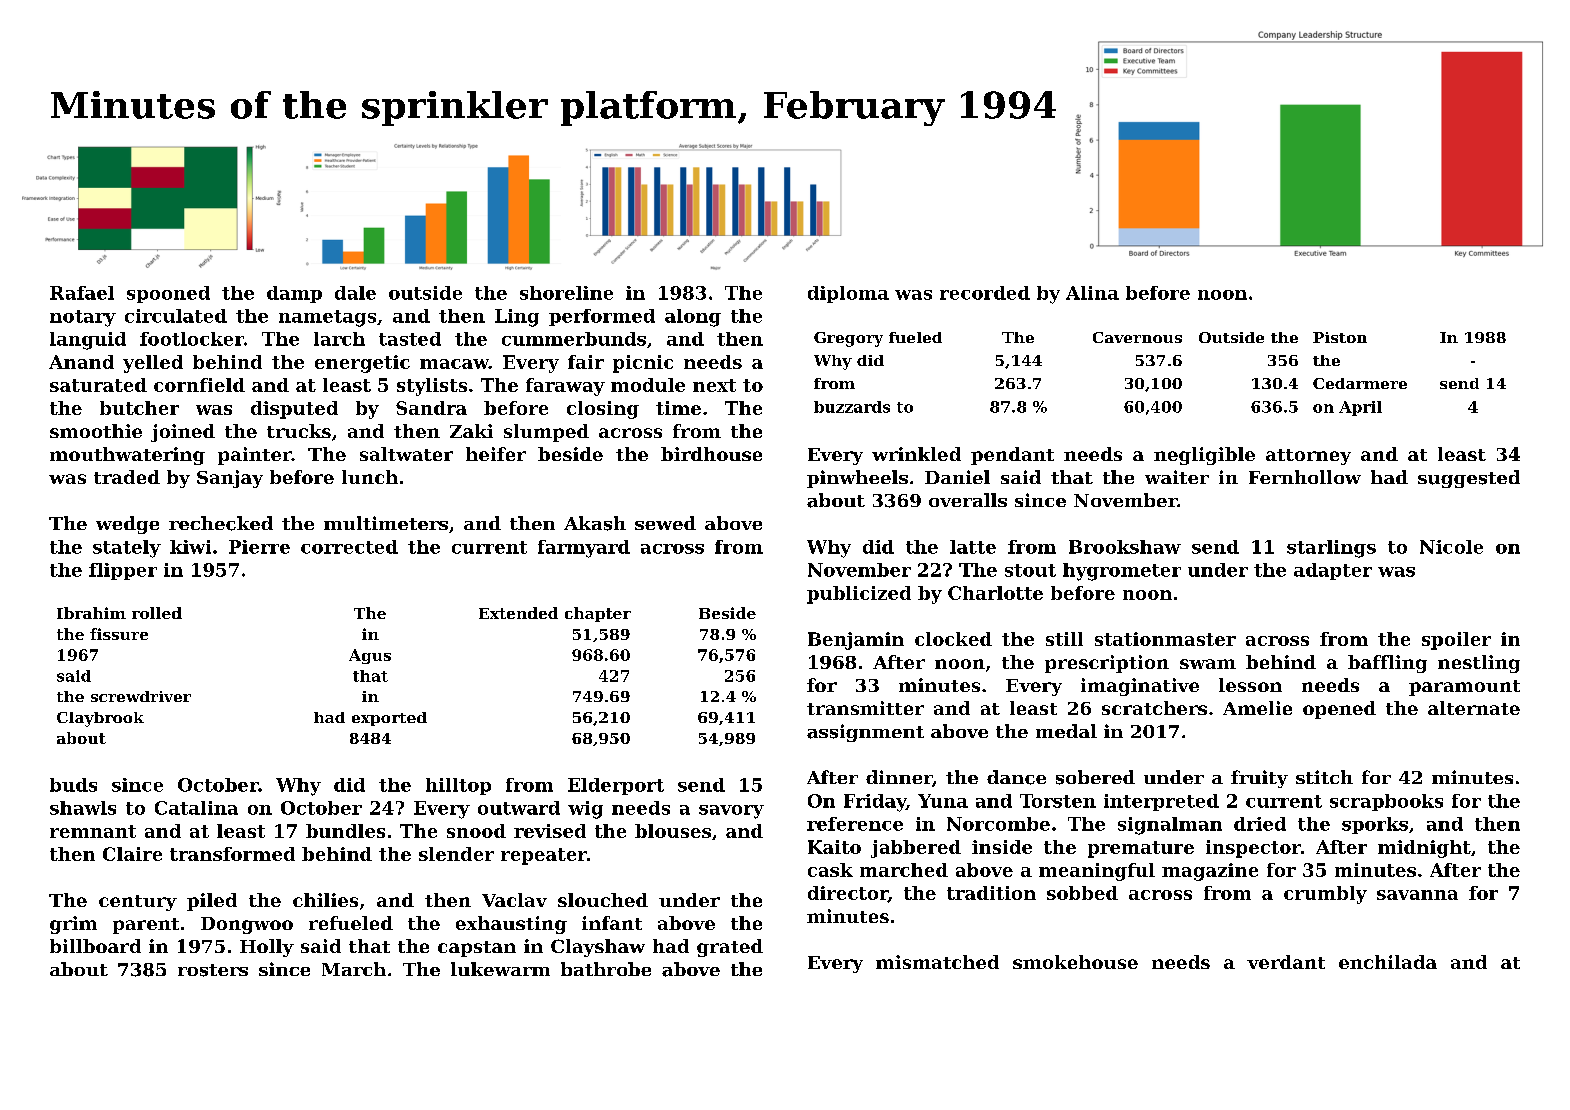 The width and height of the page is (1570, 1110). What do you see at coordinates (606, 969) in the page?
I see `bathrobe` at bounding box center [606, 969].
